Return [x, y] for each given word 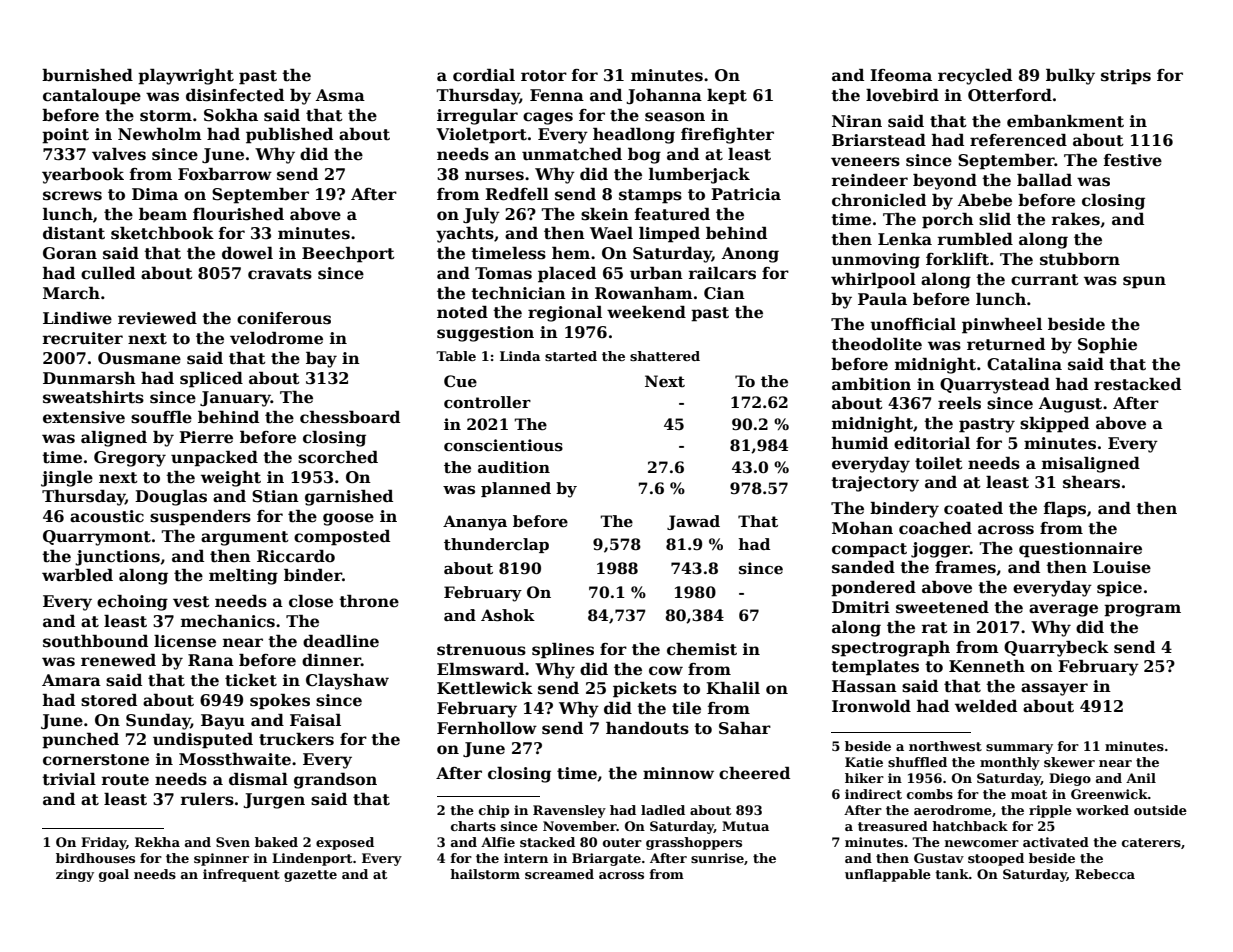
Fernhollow [487, 728]
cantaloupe [92, 97]
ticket [251, 680]
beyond [945, 182]
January [235, 399]
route [125, 780]
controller [487, 402]
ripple [1050, 811]
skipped [1054, 425]
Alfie [498, 842]
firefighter [727, 136]
